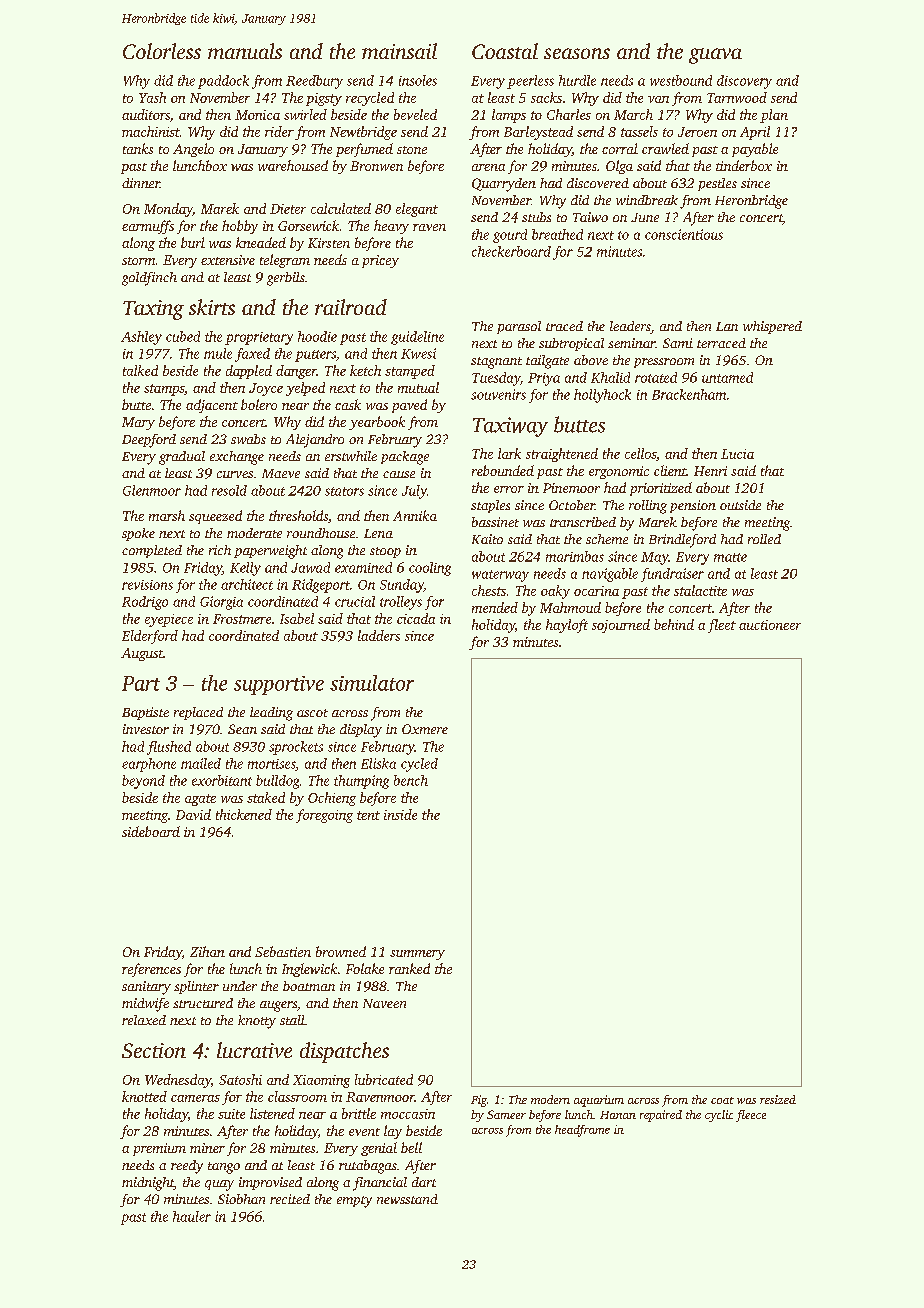 This screenshot has height=1308, width=924. I want to click on hayloft, so click(567, 626).
